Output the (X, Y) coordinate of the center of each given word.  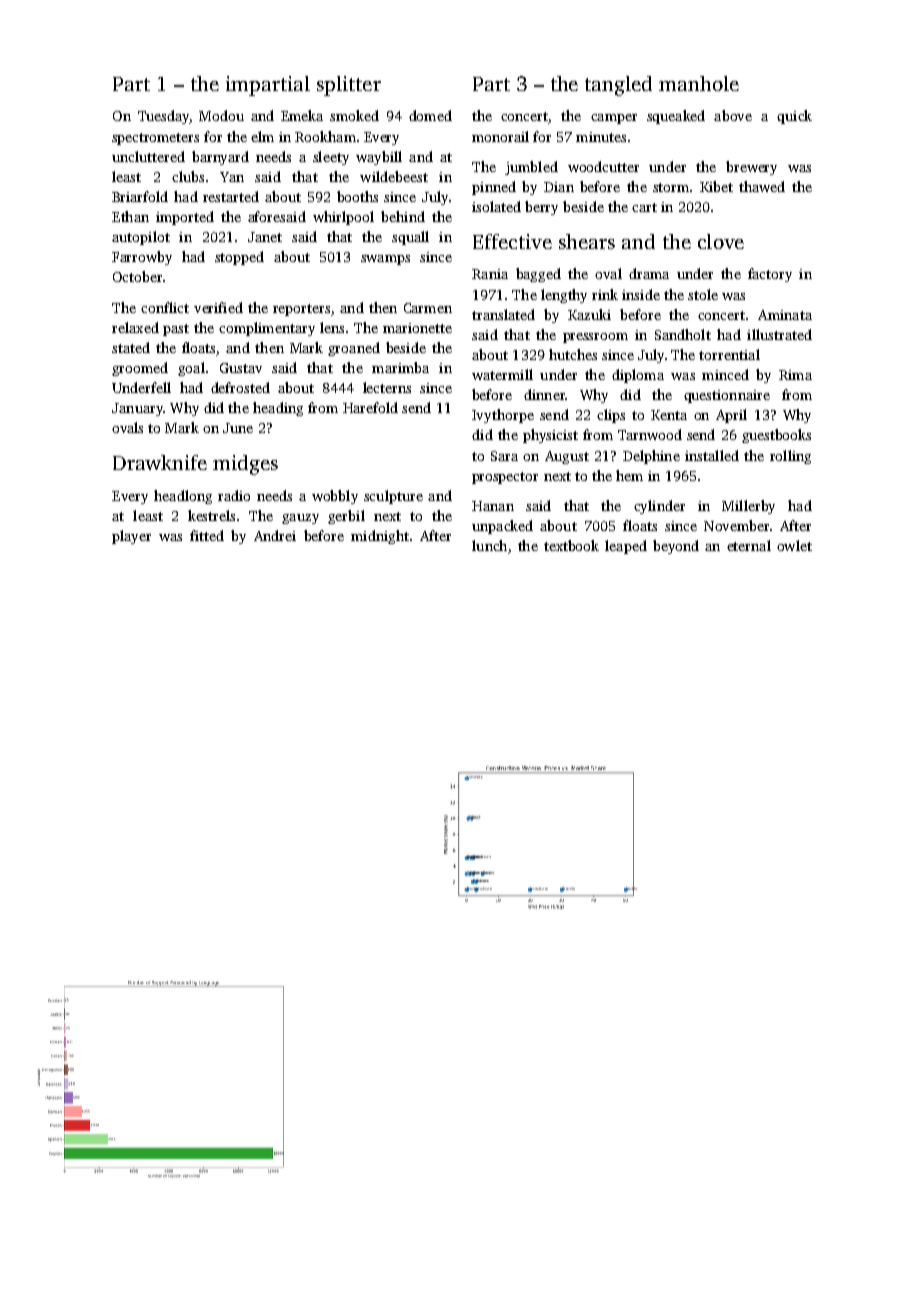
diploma (638, 376)
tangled (618, 86)
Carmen (428, 308)
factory (770, 275)
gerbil (346, 517)
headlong (183, 497)
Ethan (130, 216)
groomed (140, 369)
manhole (699, 83)
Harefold (370, 407)
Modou (221, 115)
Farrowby (142, 258)
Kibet (716, 186)
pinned (494, 188)
